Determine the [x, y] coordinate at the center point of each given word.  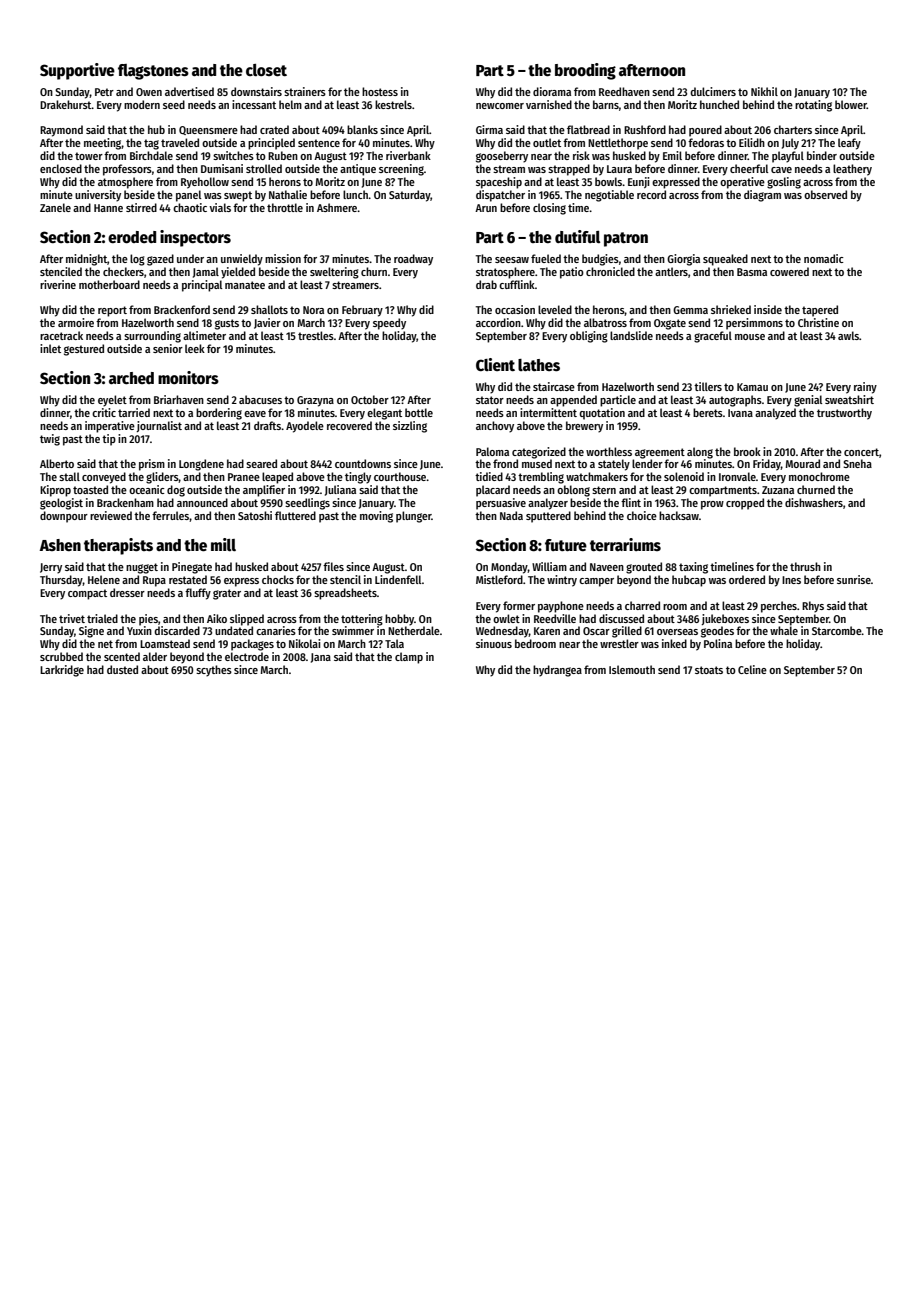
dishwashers [814, 502]
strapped [569, 170]
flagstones [153, 72]
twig [50, 440]
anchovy [495, 427]
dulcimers [713, 91]
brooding [585, 71]
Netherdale [414, 630]
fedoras [706, 142]
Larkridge [62, 671]
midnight [86, 260]
